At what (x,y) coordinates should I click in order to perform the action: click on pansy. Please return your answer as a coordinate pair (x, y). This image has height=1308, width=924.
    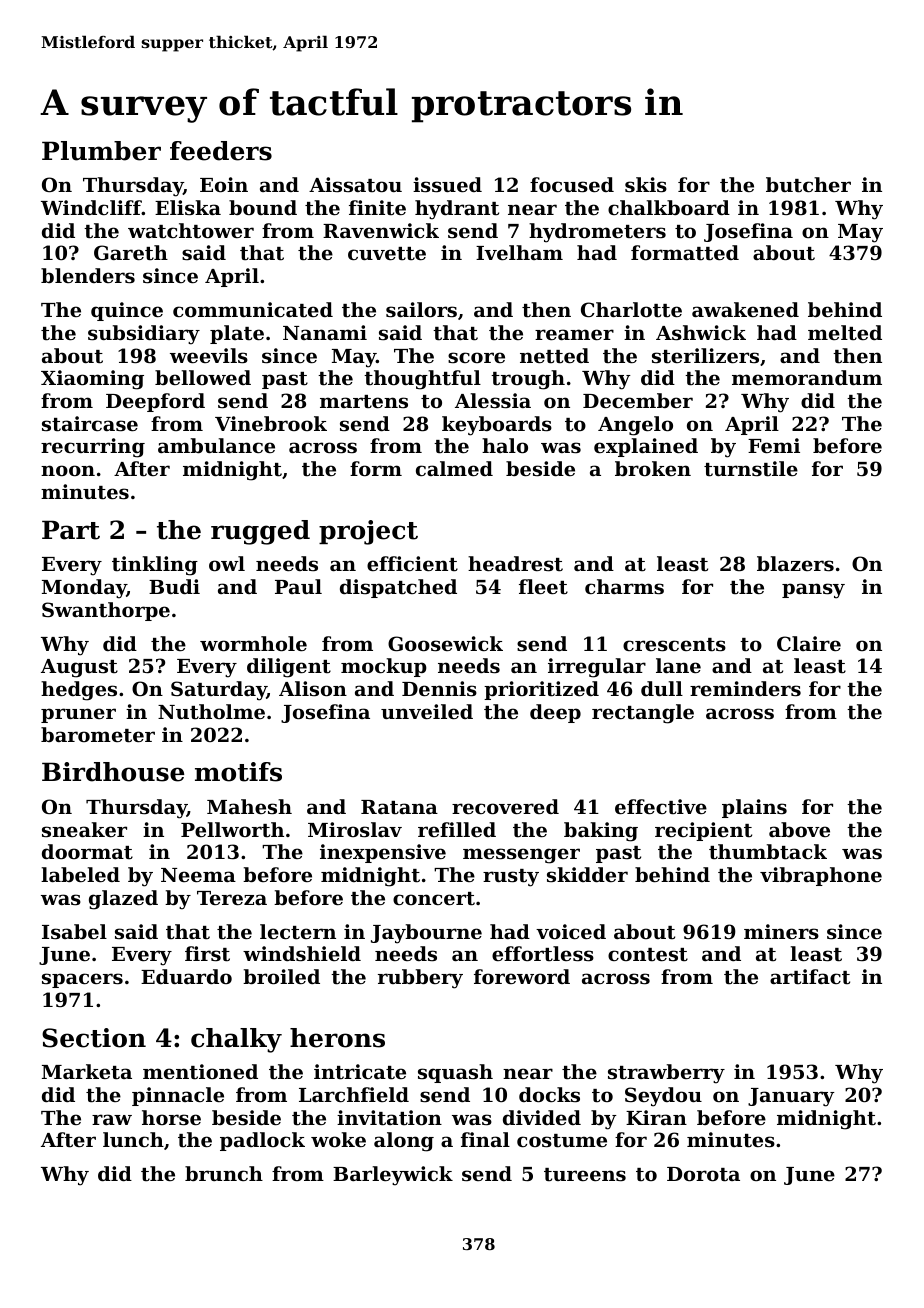
    Looking at the image, I should click on (813, 591).
